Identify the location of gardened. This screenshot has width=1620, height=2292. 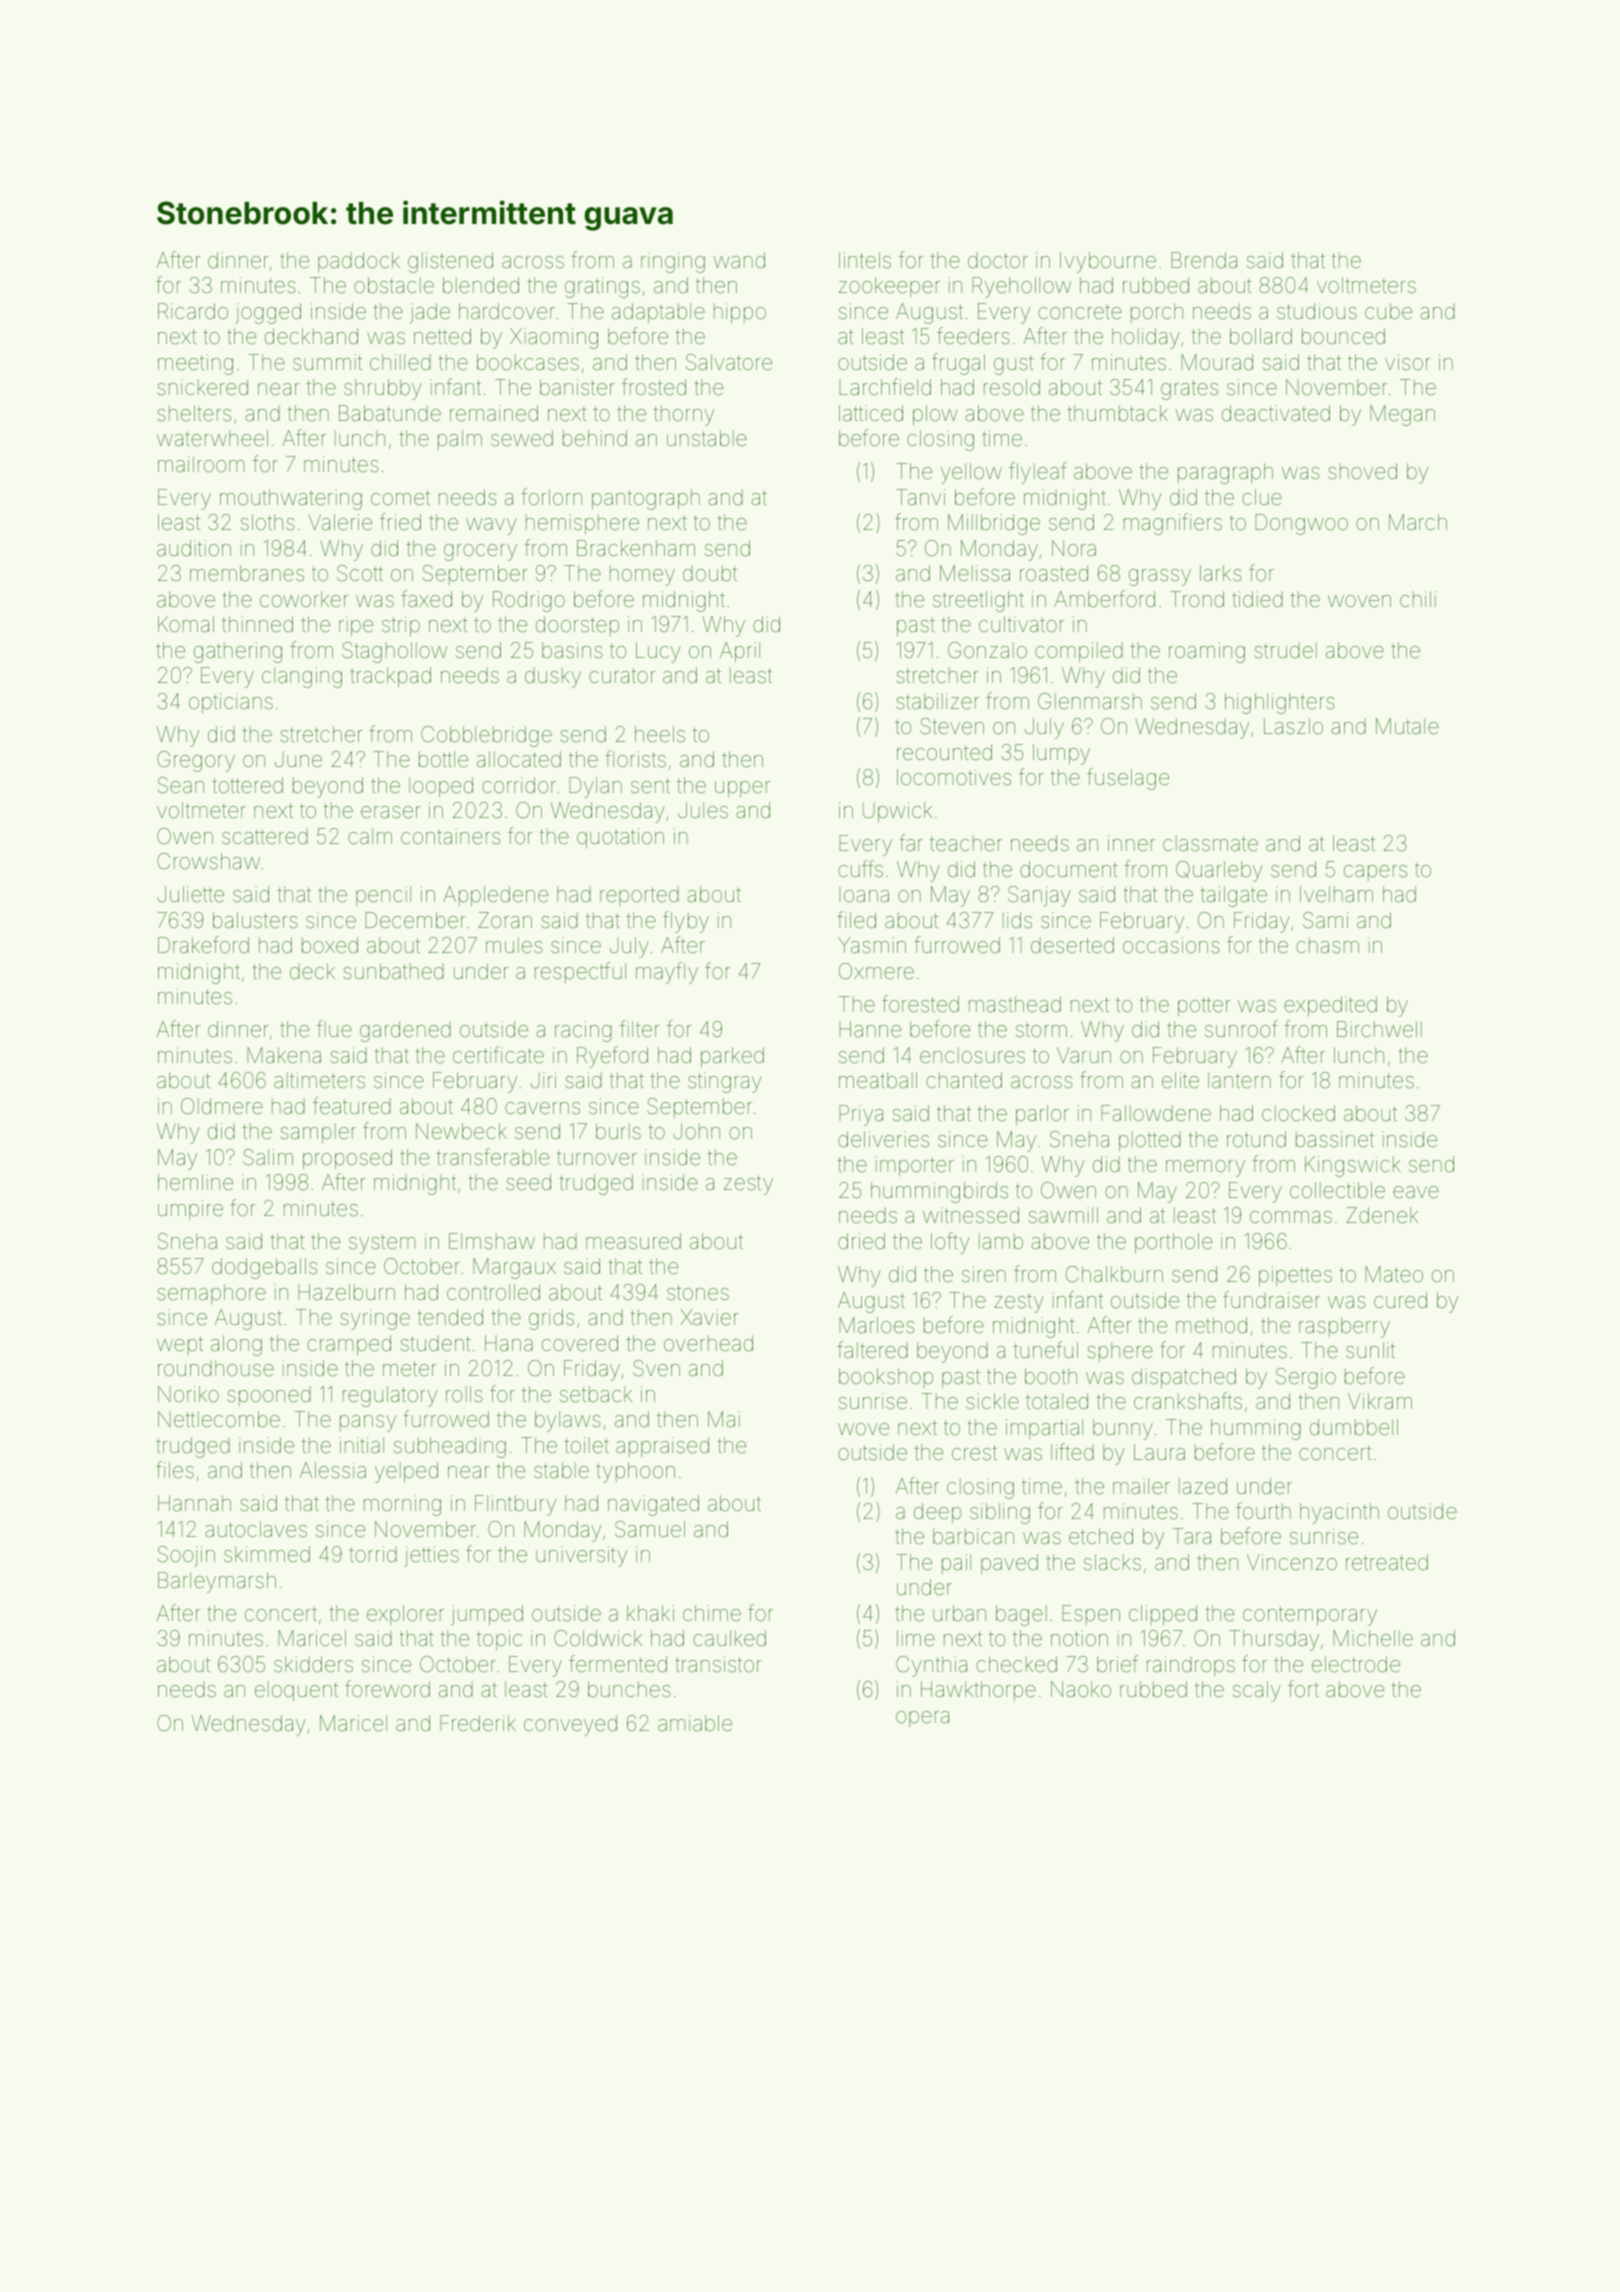
(405, 1031).
